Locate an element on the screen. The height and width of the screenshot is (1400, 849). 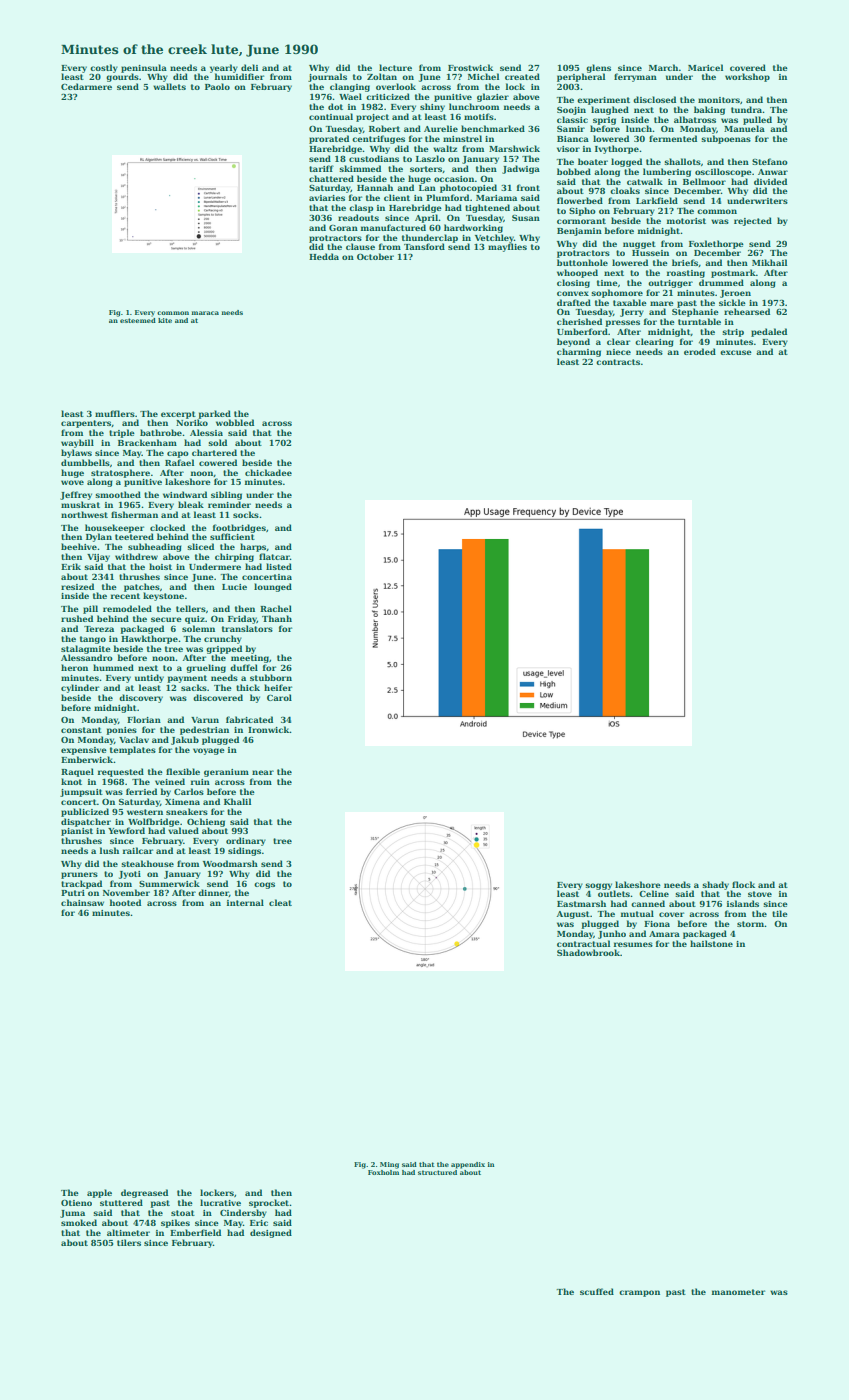
cleat is located at coordinates (280, 902).
